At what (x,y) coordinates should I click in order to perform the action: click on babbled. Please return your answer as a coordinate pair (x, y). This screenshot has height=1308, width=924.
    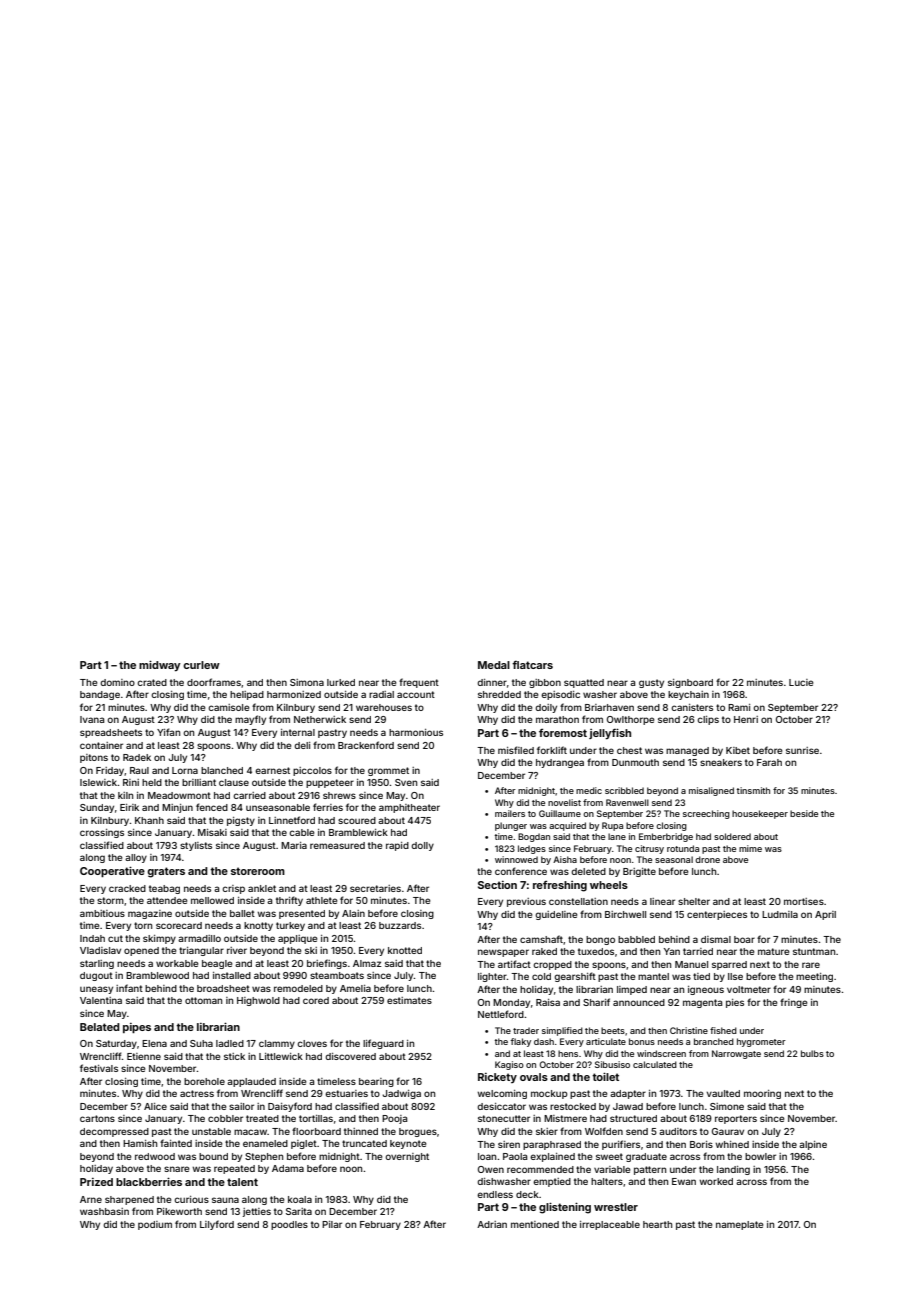
    Looking at the image, I should click on (636, 939).
